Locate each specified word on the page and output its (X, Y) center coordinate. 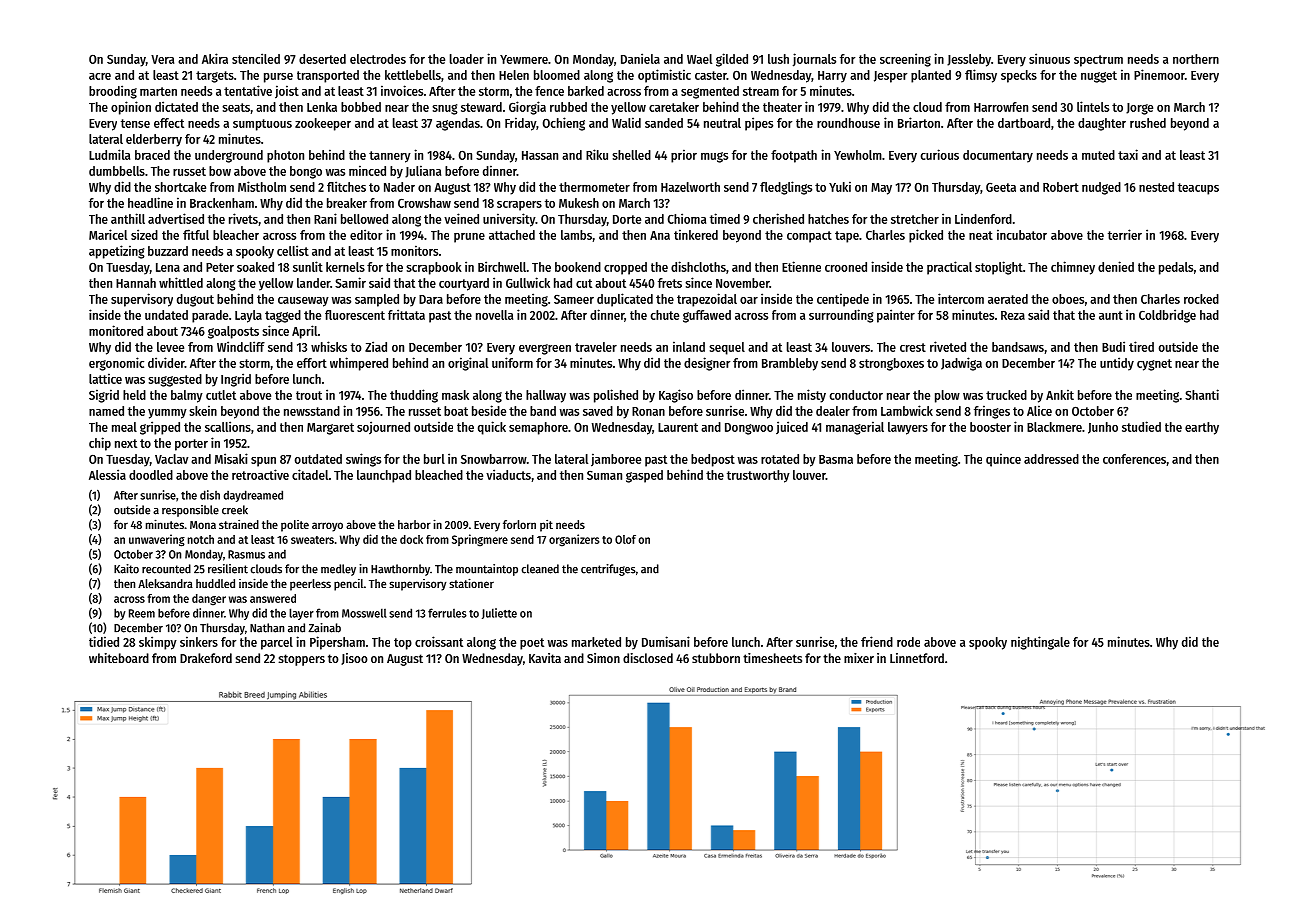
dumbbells (117, 171)
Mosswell (364, 613)
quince (1003, 460)
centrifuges (608, 570)
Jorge (1139, 109)
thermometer (594, 187)
